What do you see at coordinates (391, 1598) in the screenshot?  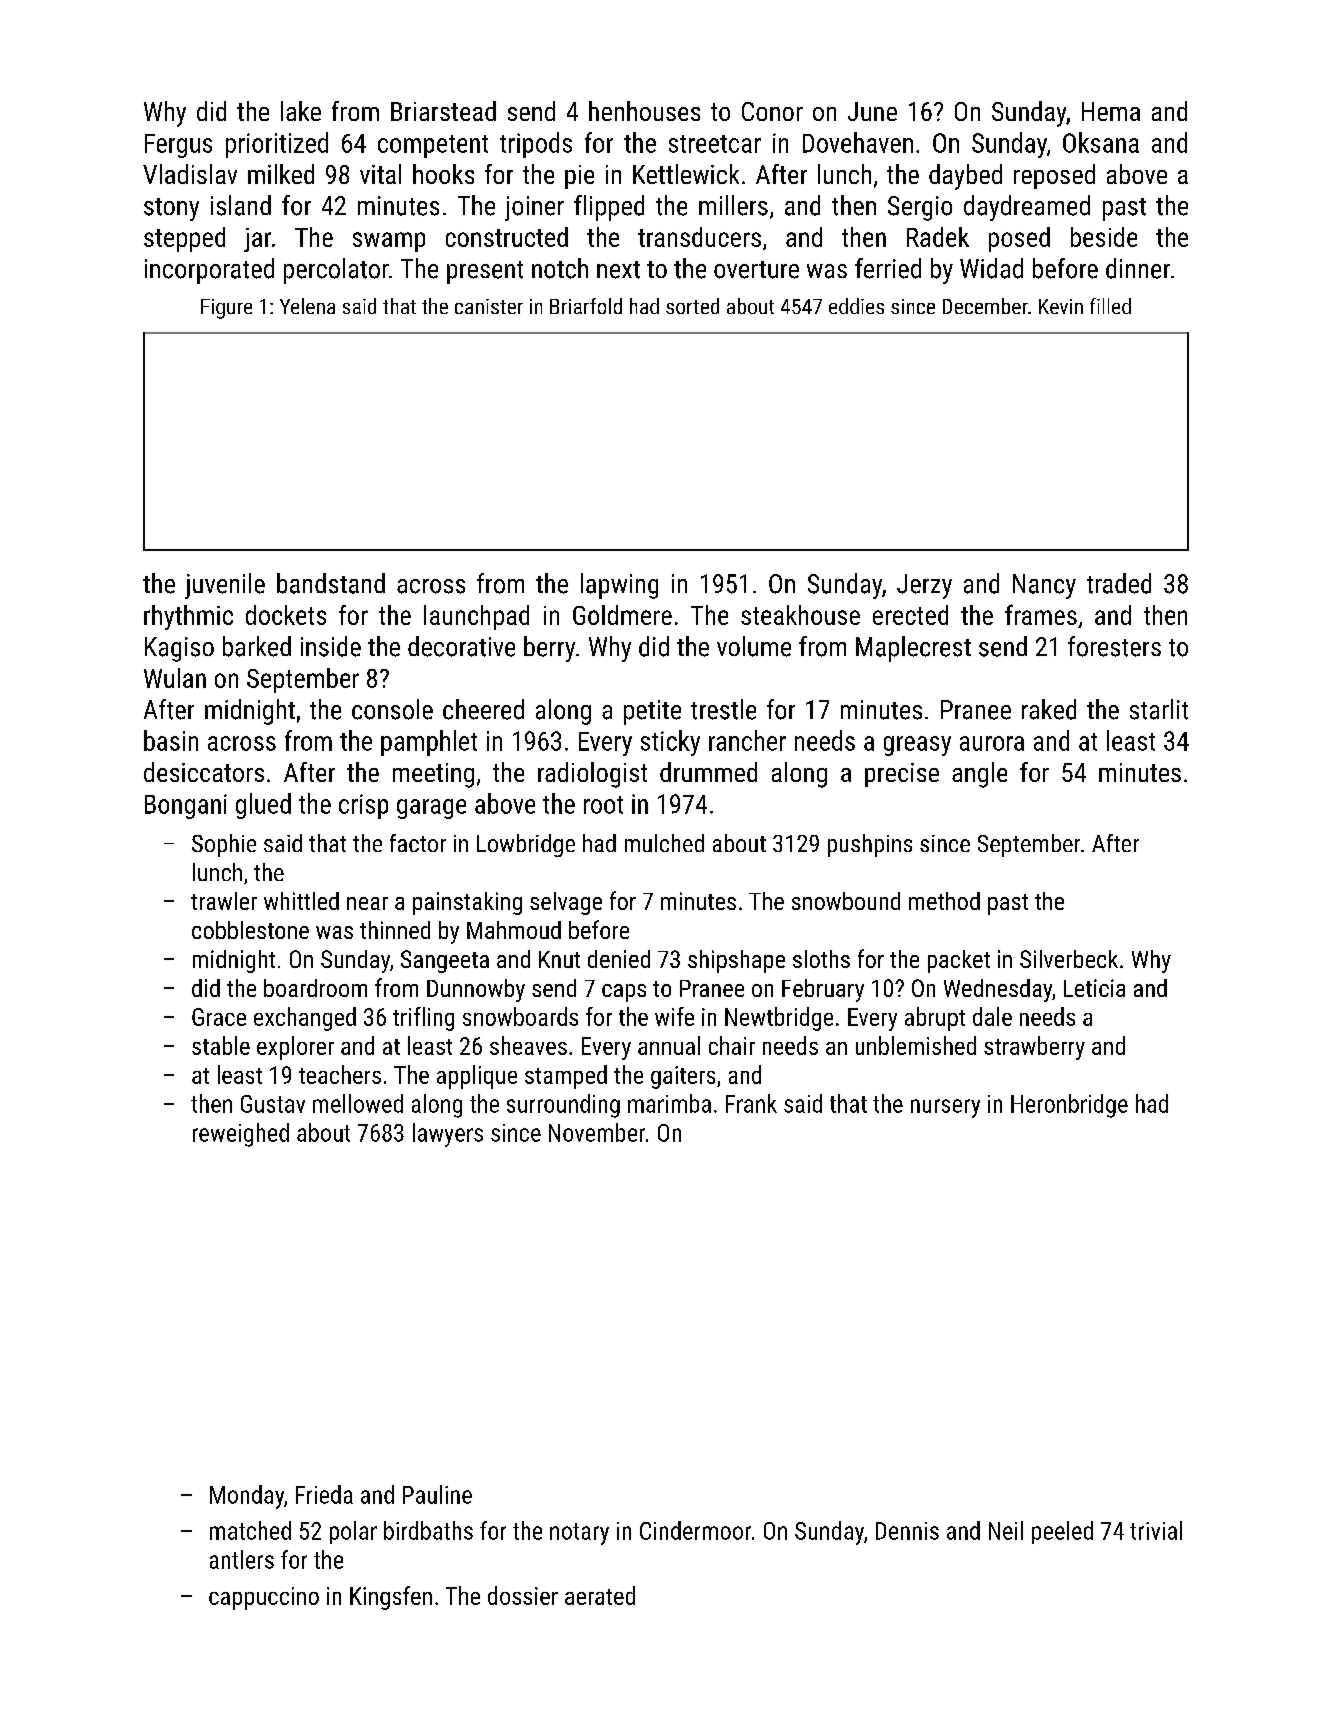 I see `Kingsfen` at bounding box center [391, 1598].
